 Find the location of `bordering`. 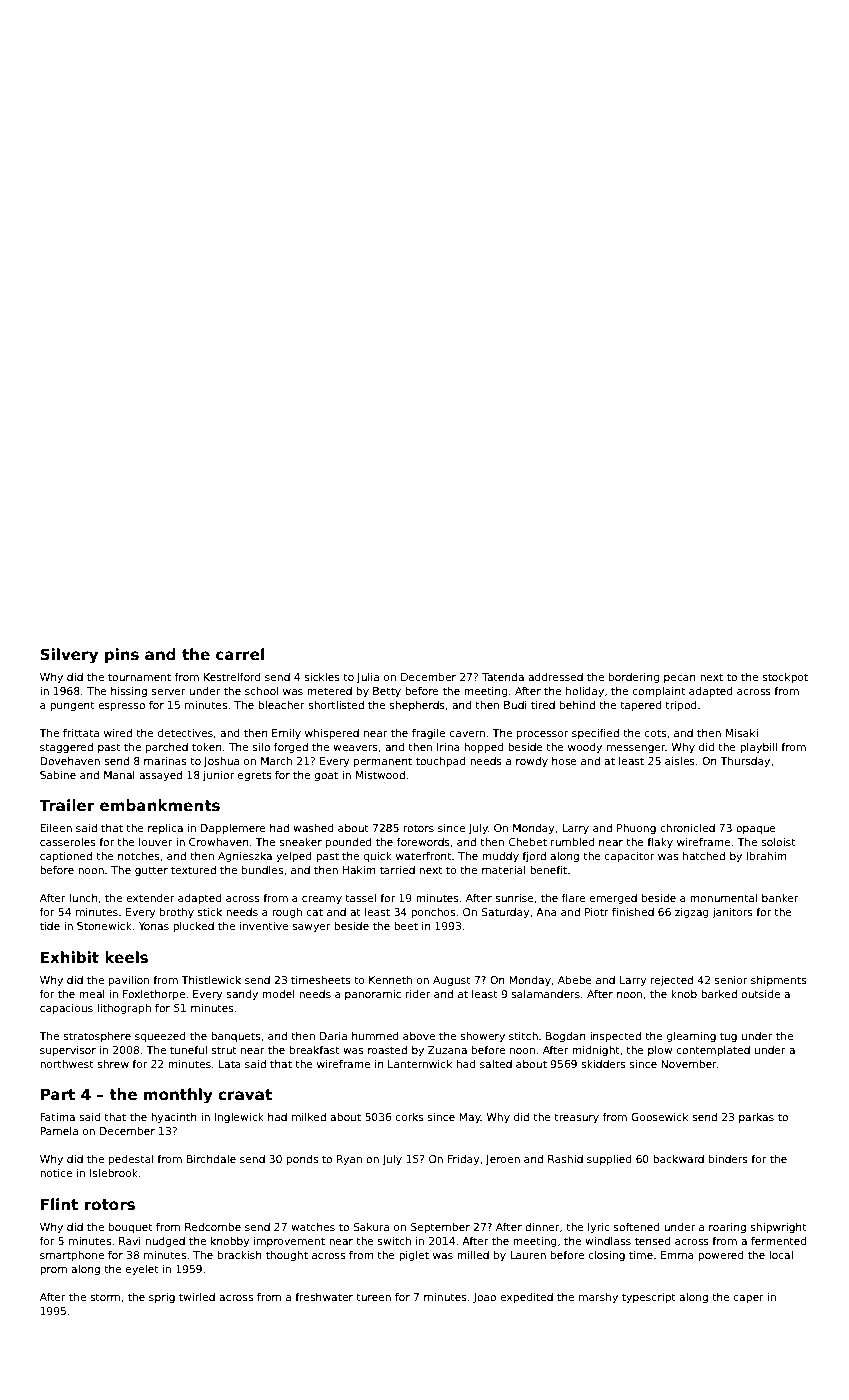

bordering is located at coordinates (634, 678).
